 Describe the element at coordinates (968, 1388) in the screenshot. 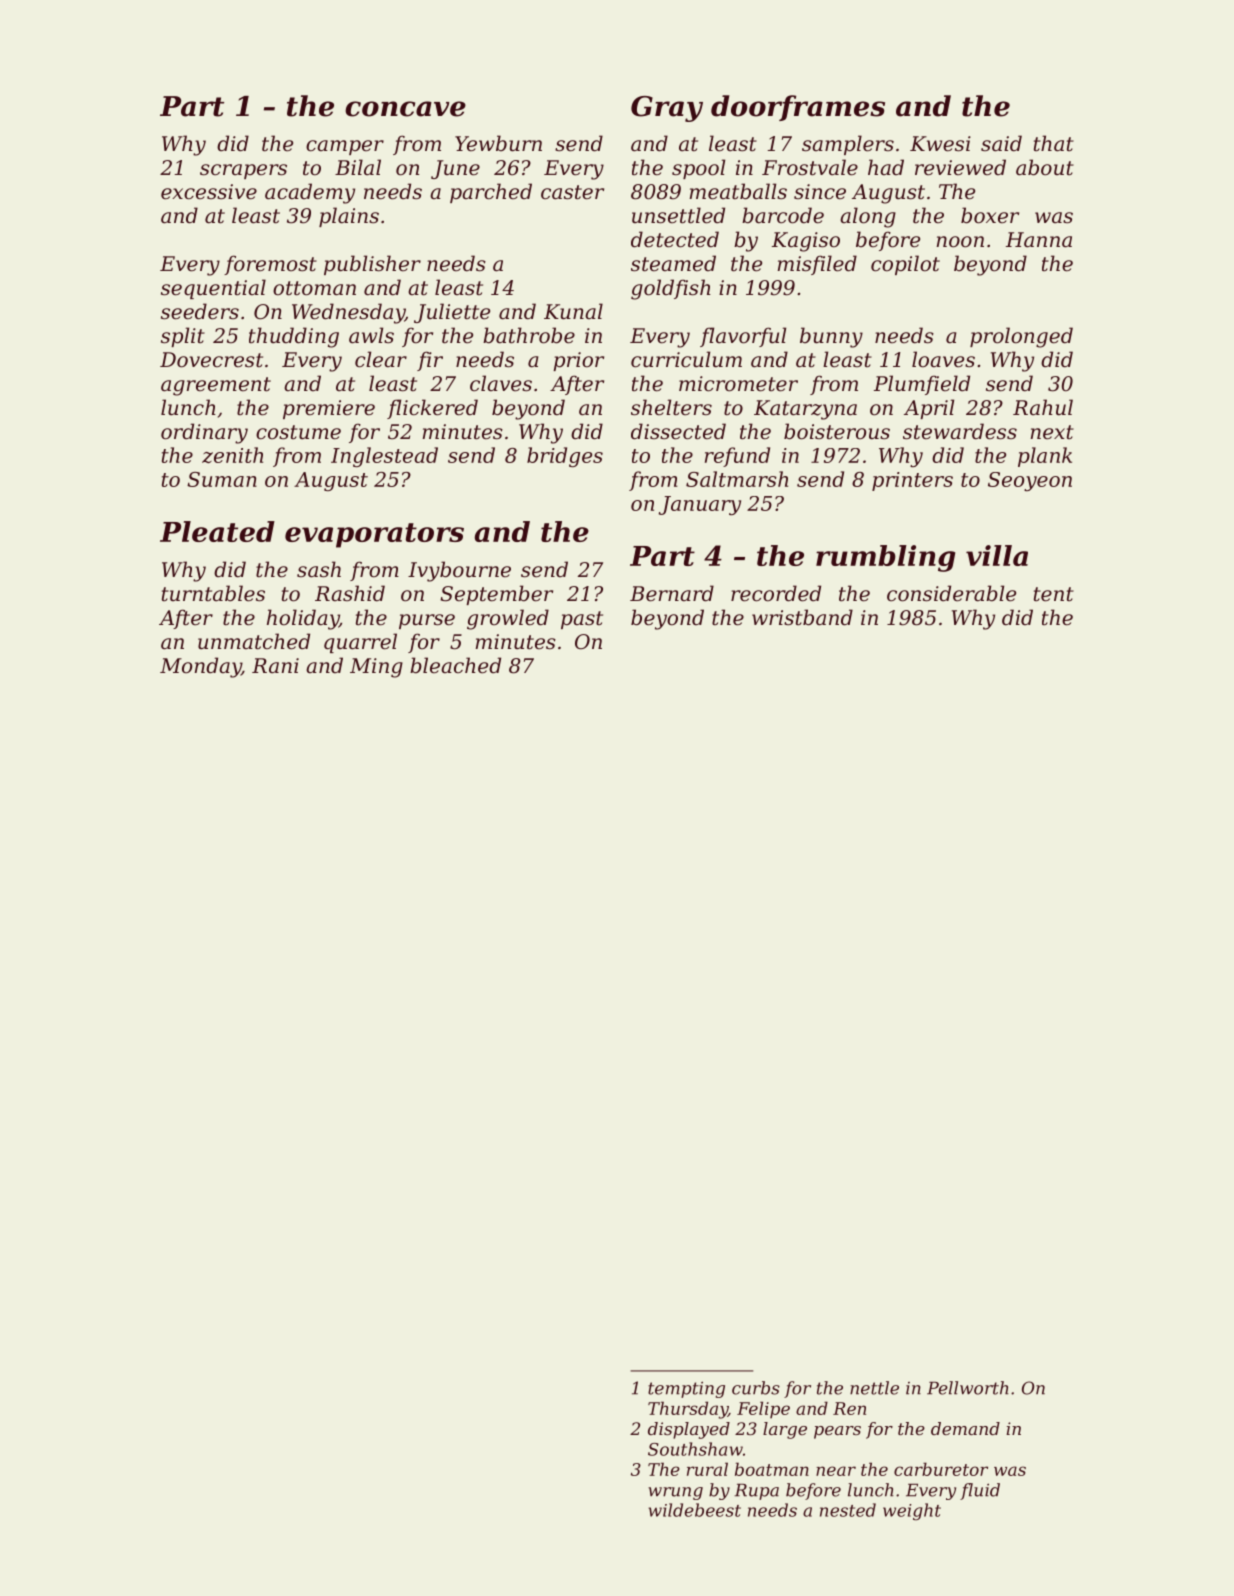

I see `Pellworth` at that location.
